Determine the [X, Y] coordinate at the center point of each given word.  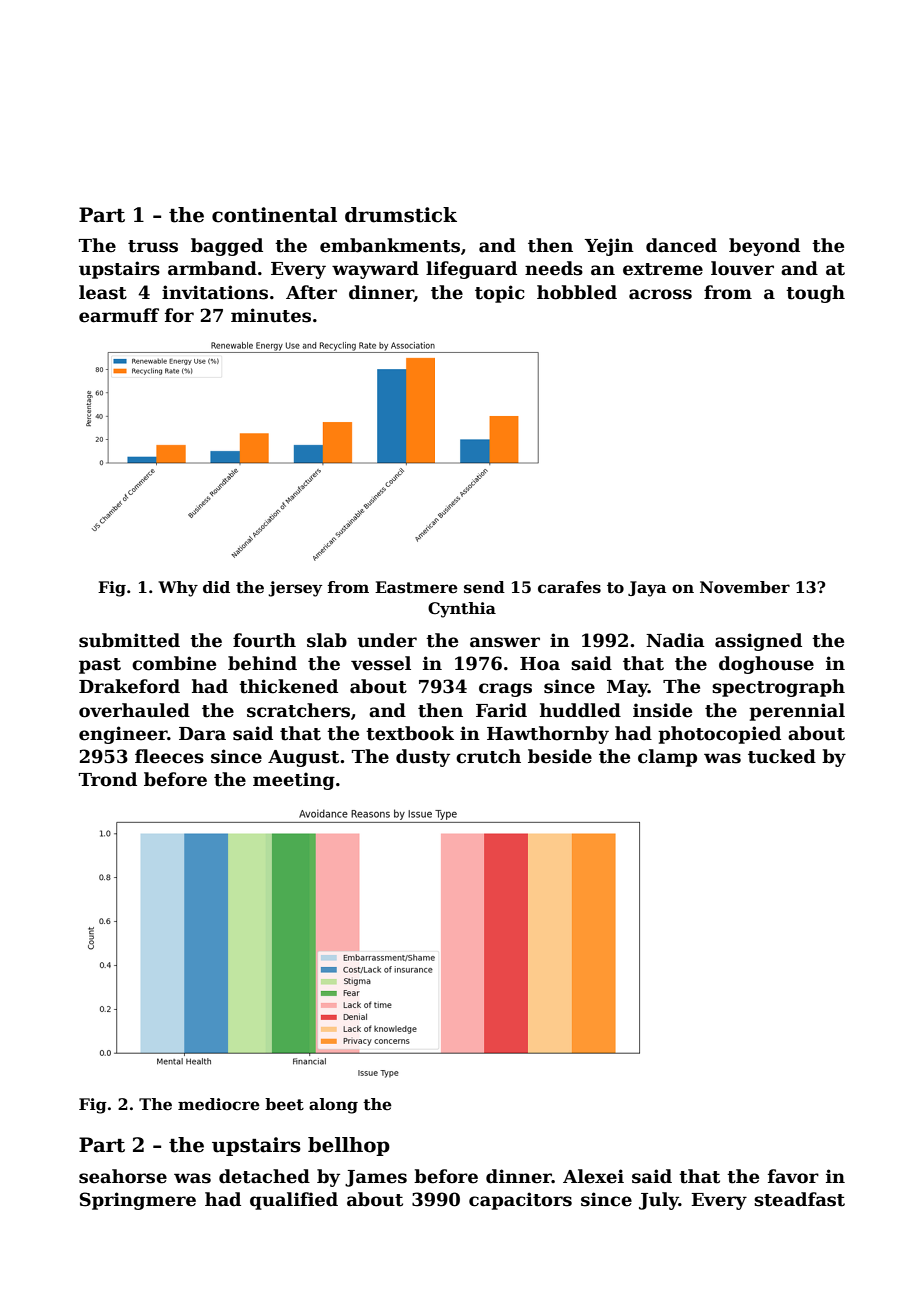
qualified [294, 1201]
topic [500, 294]
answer [505, 642]
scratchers [298, 710]
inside [662, 710]
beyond [764, 247]
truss [153, 246]
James [376, 1178]
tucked [782, 756]
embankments [390, 245]
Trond [108, 779]
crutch [488, 756]
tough [815, 294]
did [216, 587]
